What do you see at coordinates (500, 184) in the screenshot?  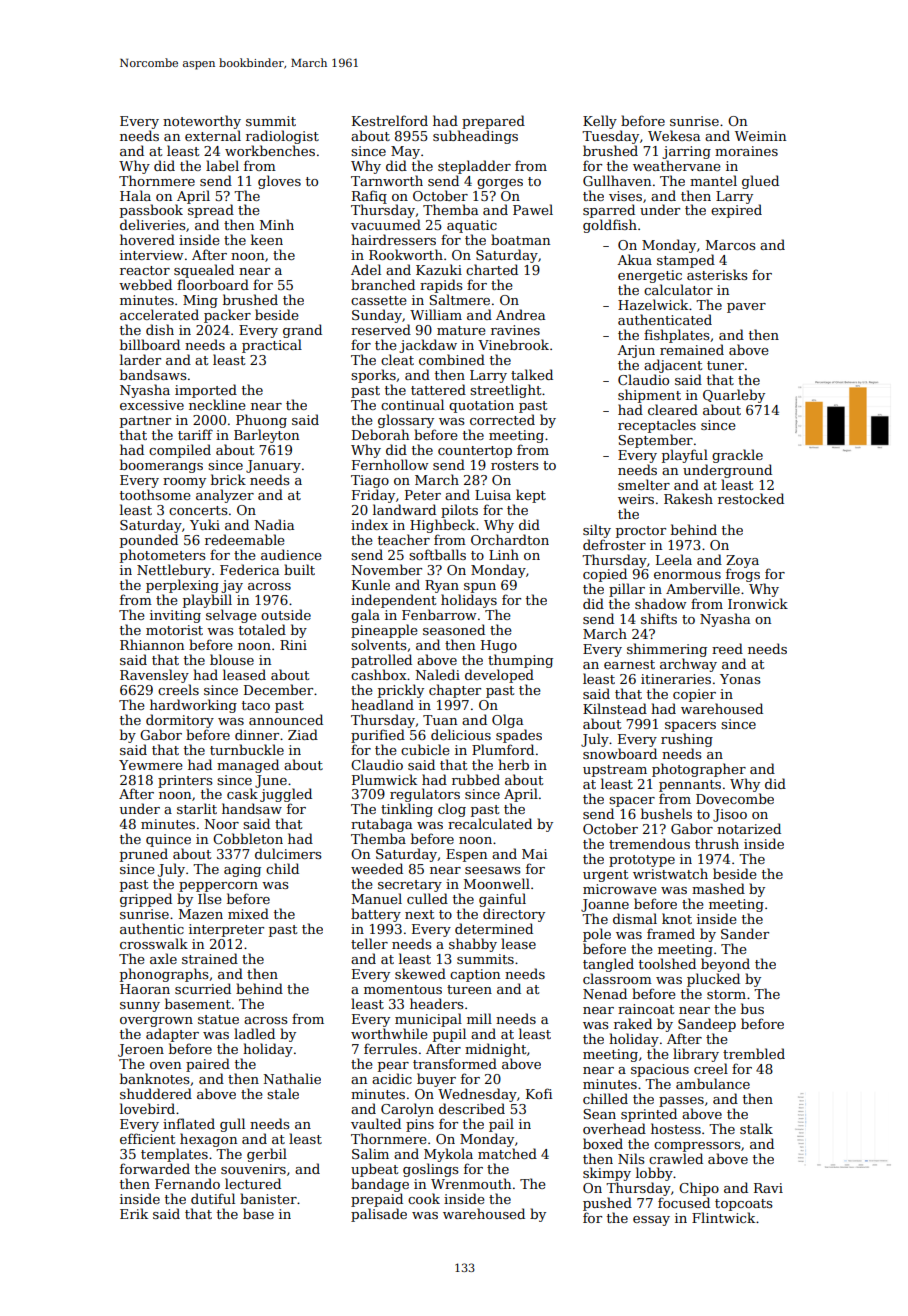 I see `gorges` at bounding box center [500, 184].
